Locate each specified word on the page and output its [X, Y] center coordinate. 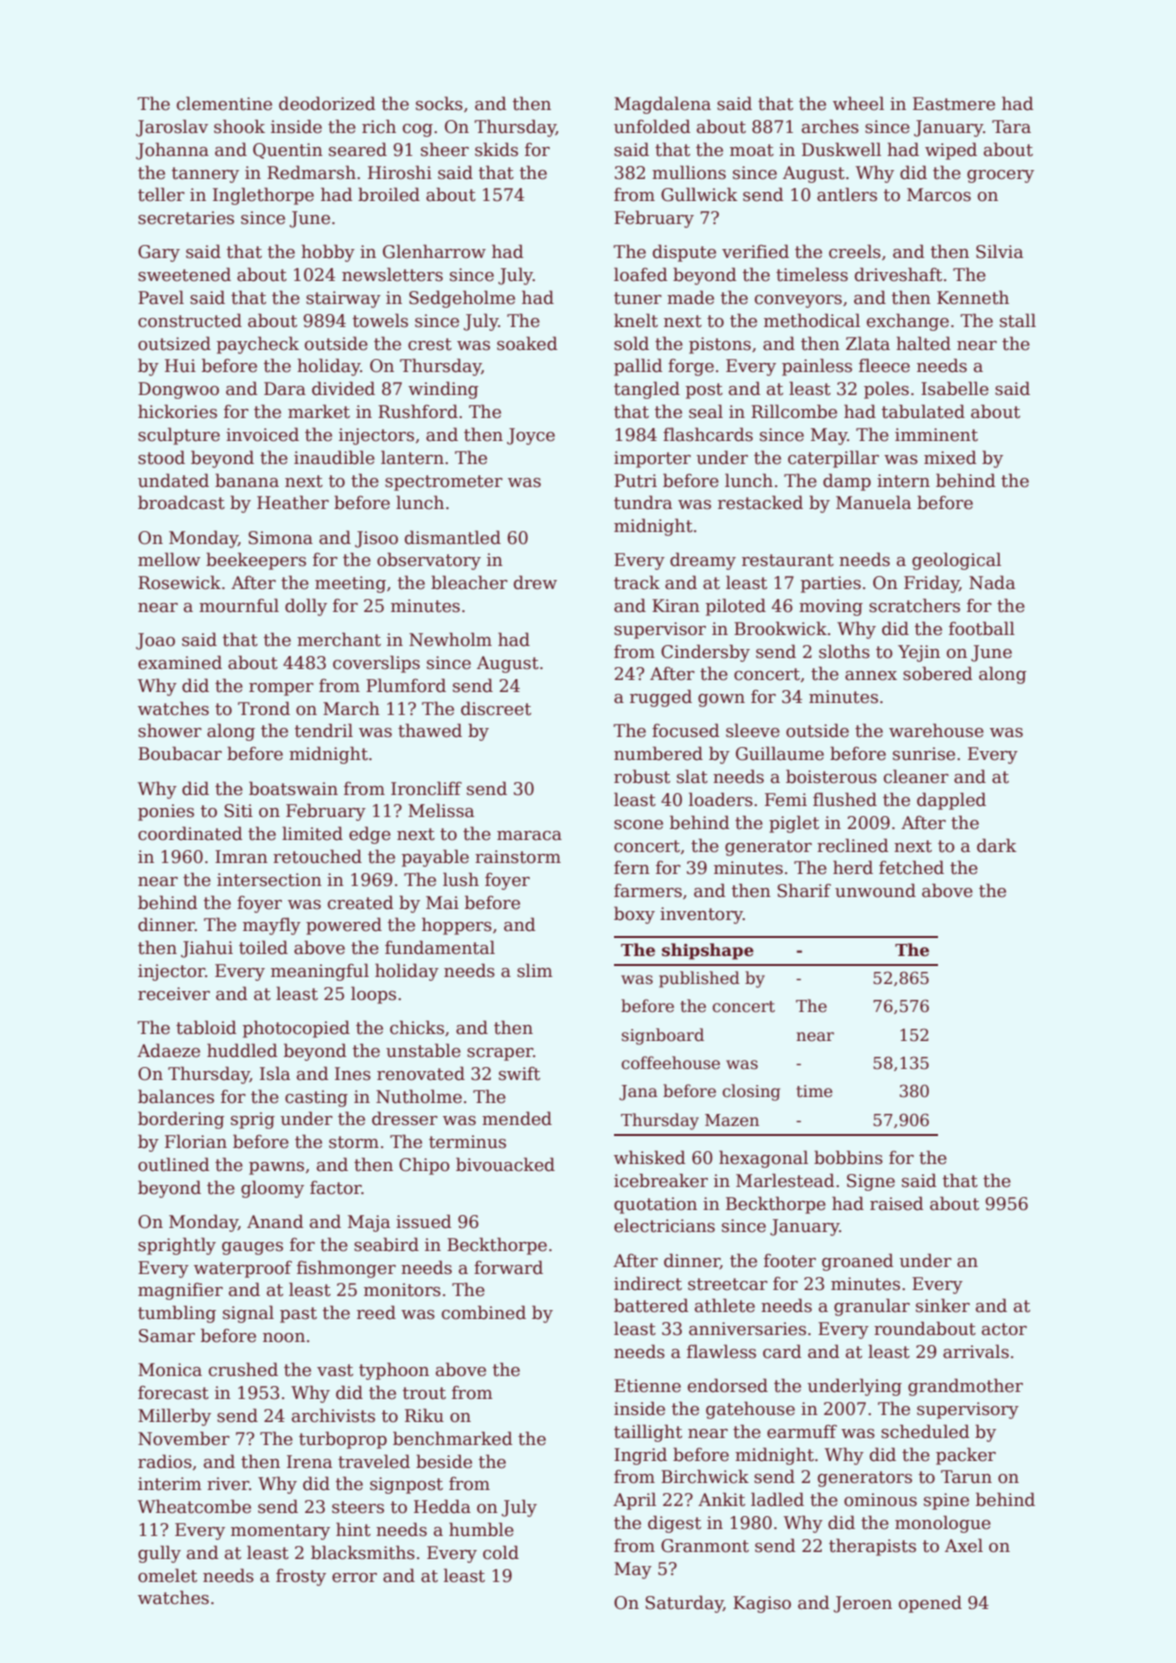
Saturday [684, 1604]
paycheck [258, 345]
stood [161, 457]
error [354, 1578]
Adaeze [168, 1050]
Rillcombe [794, 411]
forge [691, 367]
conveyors [798, 301]
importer [652, 459]
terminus [467, 1142]
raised [897, 1203]
